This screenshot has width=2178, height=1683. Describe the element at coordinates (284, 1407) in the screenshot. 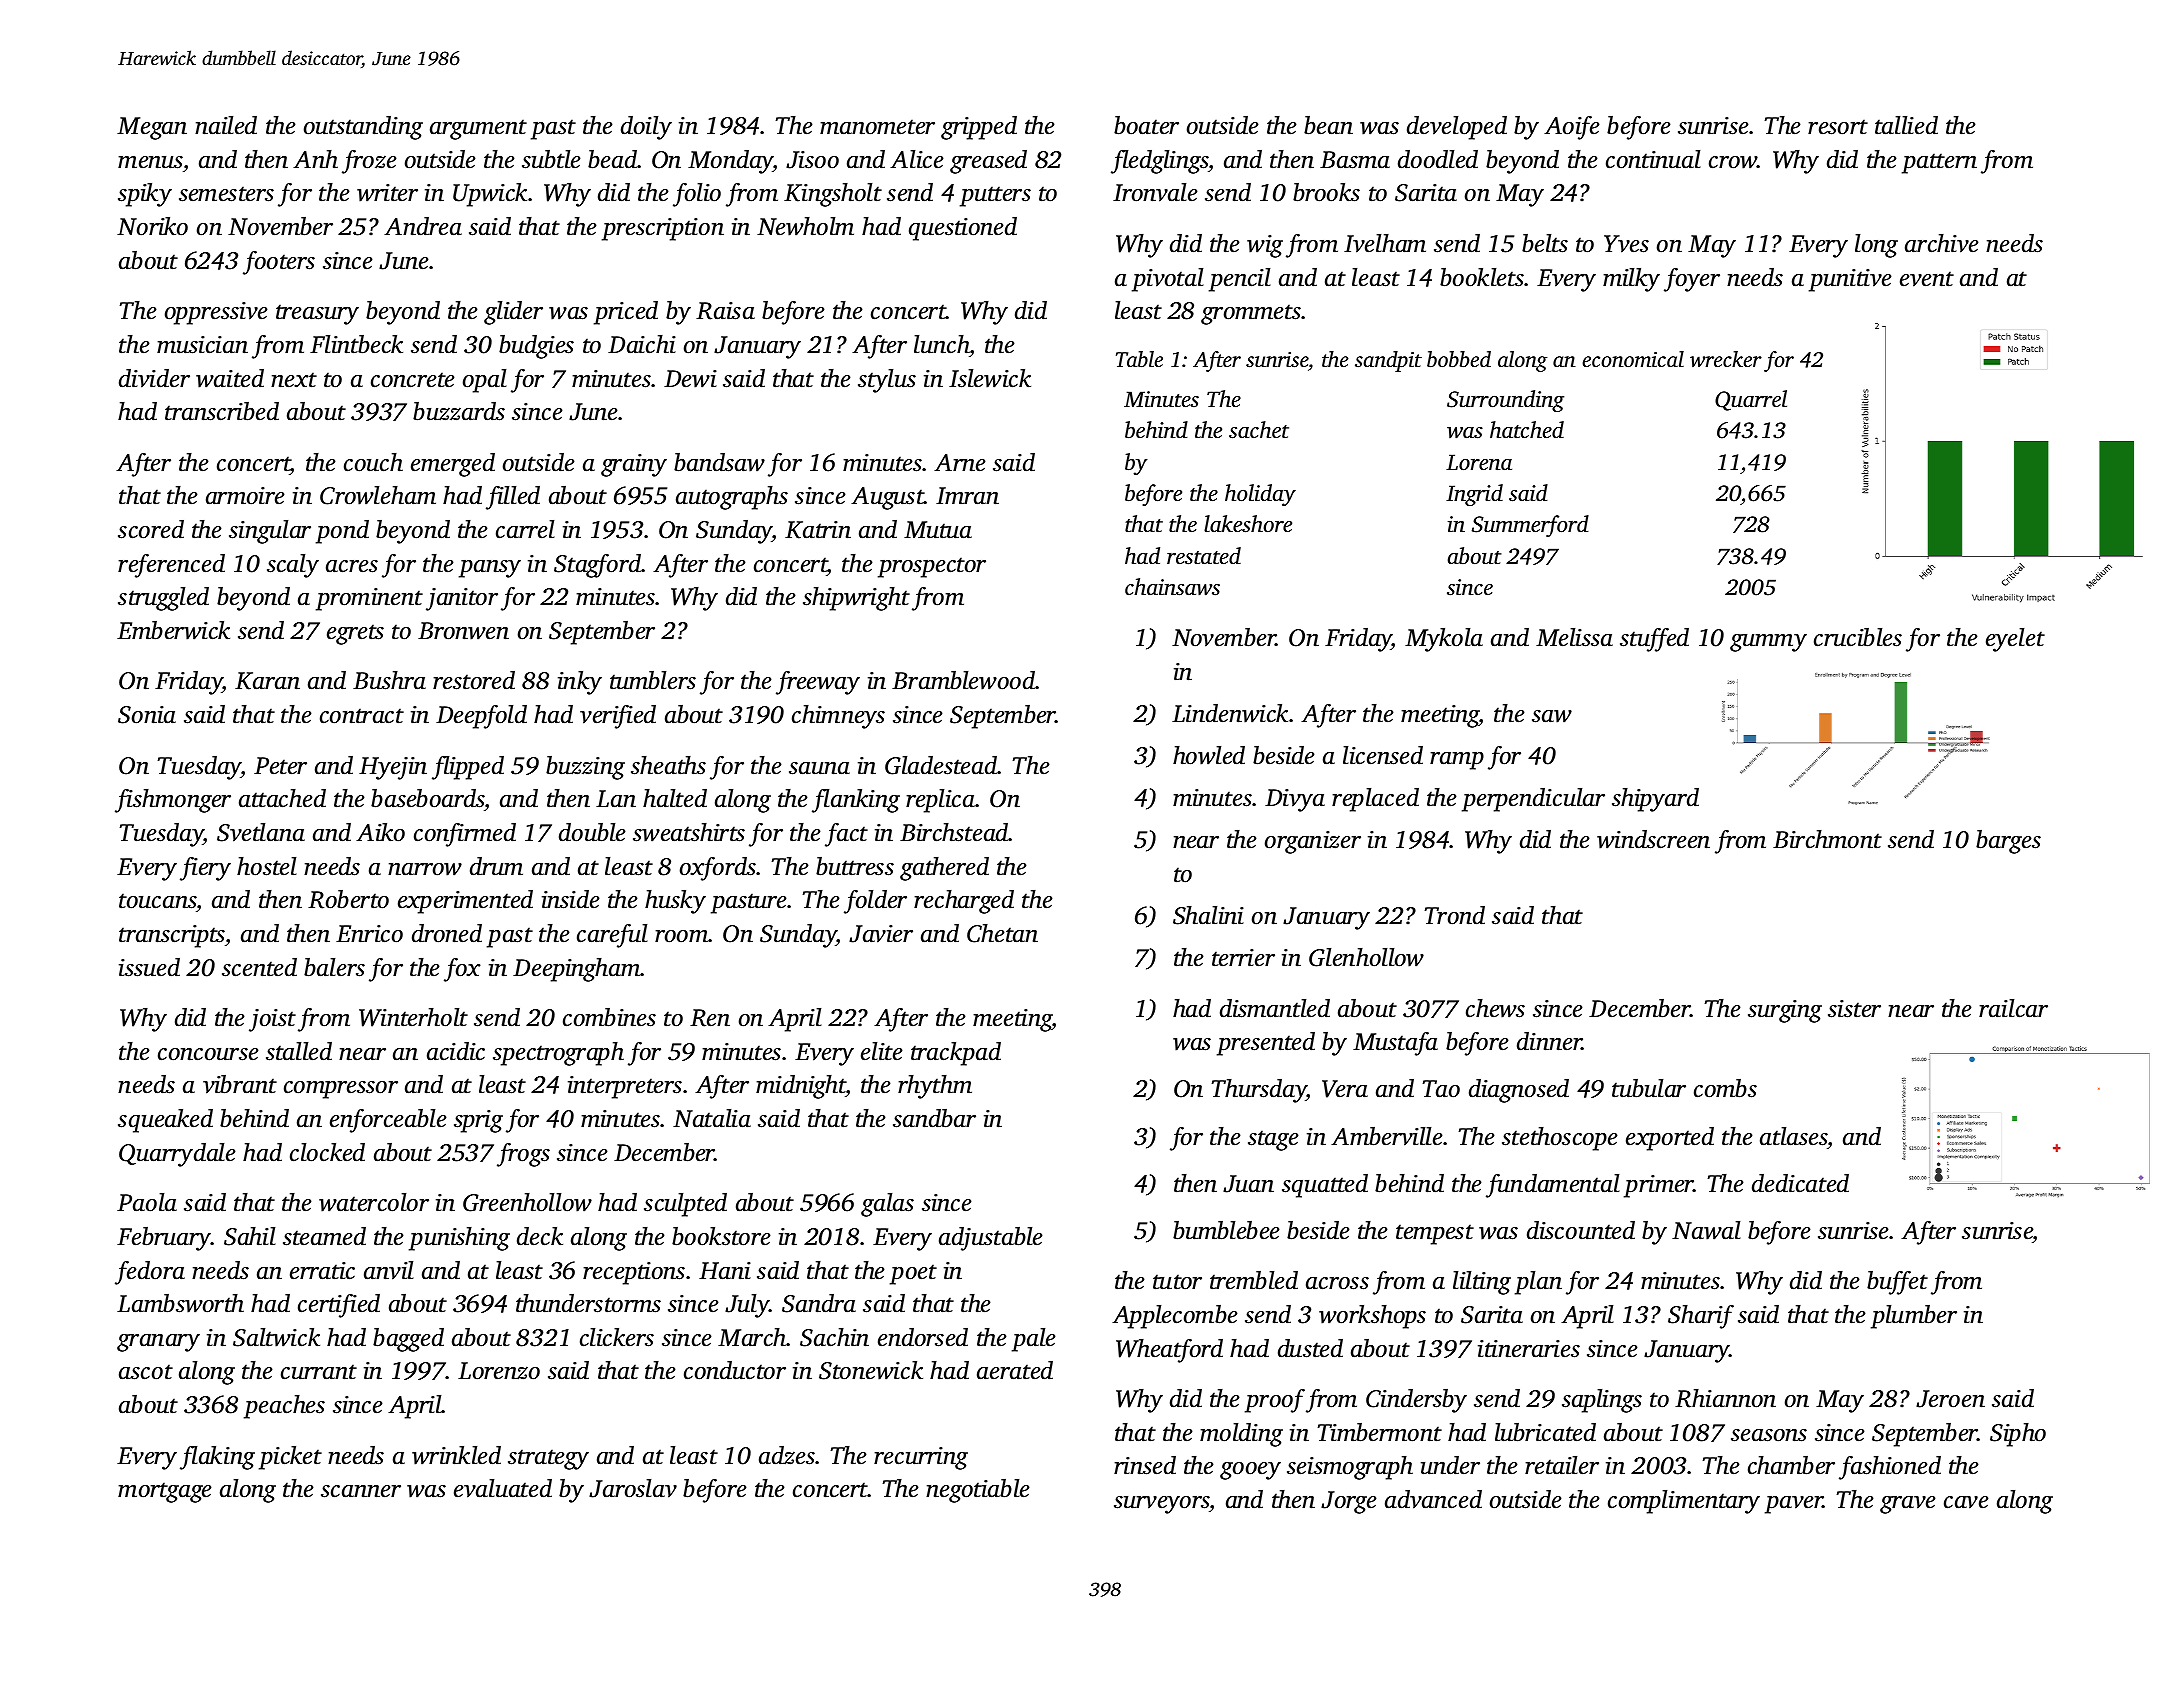

I see `peaches` at that location.
